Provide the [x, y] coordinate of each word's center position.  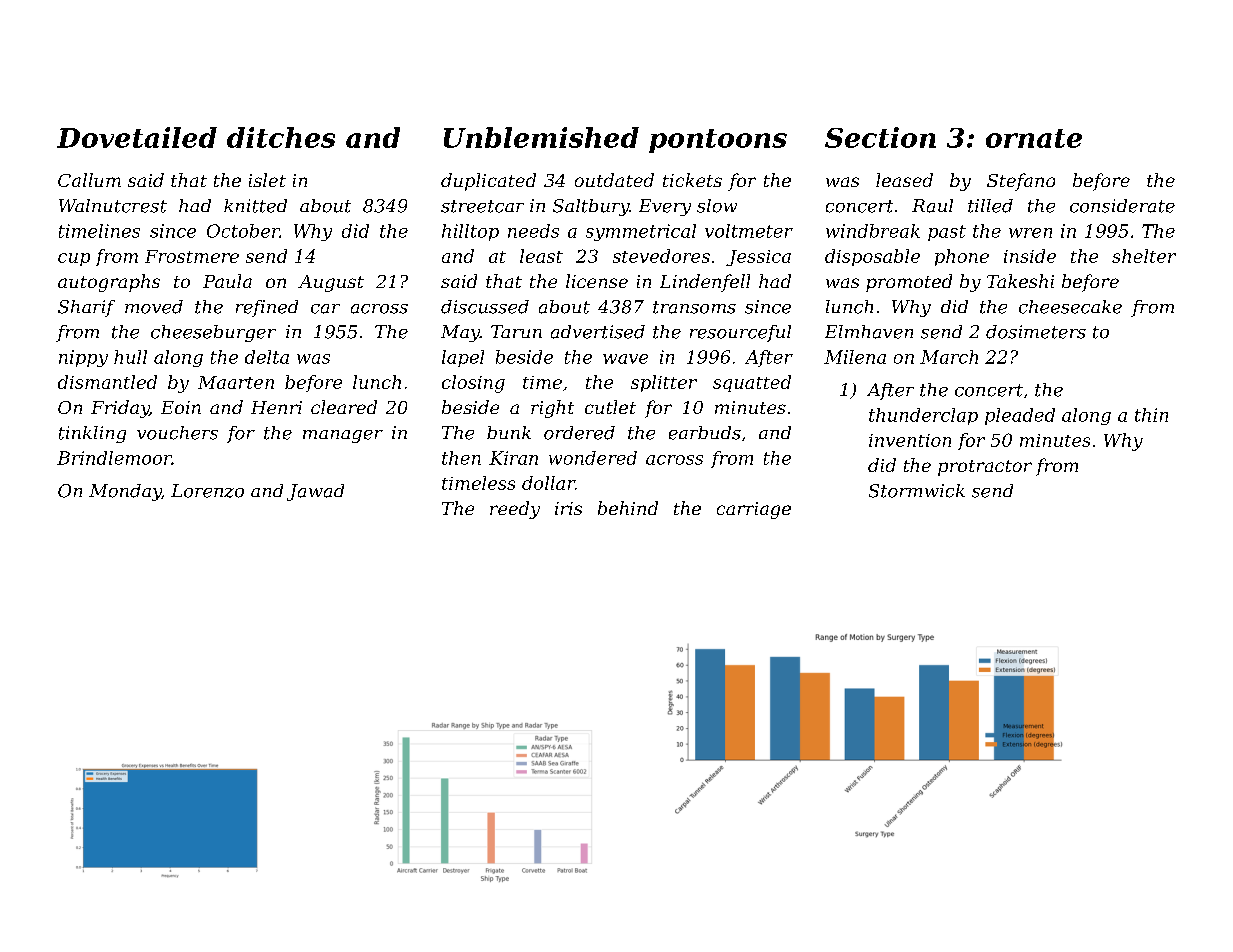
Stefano [1021, 182]
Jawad [315, 492]
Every [665, 207]
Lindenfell [705, 283]
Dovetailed [137, 137]
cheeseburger [213, 333]
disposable [872, 257]
